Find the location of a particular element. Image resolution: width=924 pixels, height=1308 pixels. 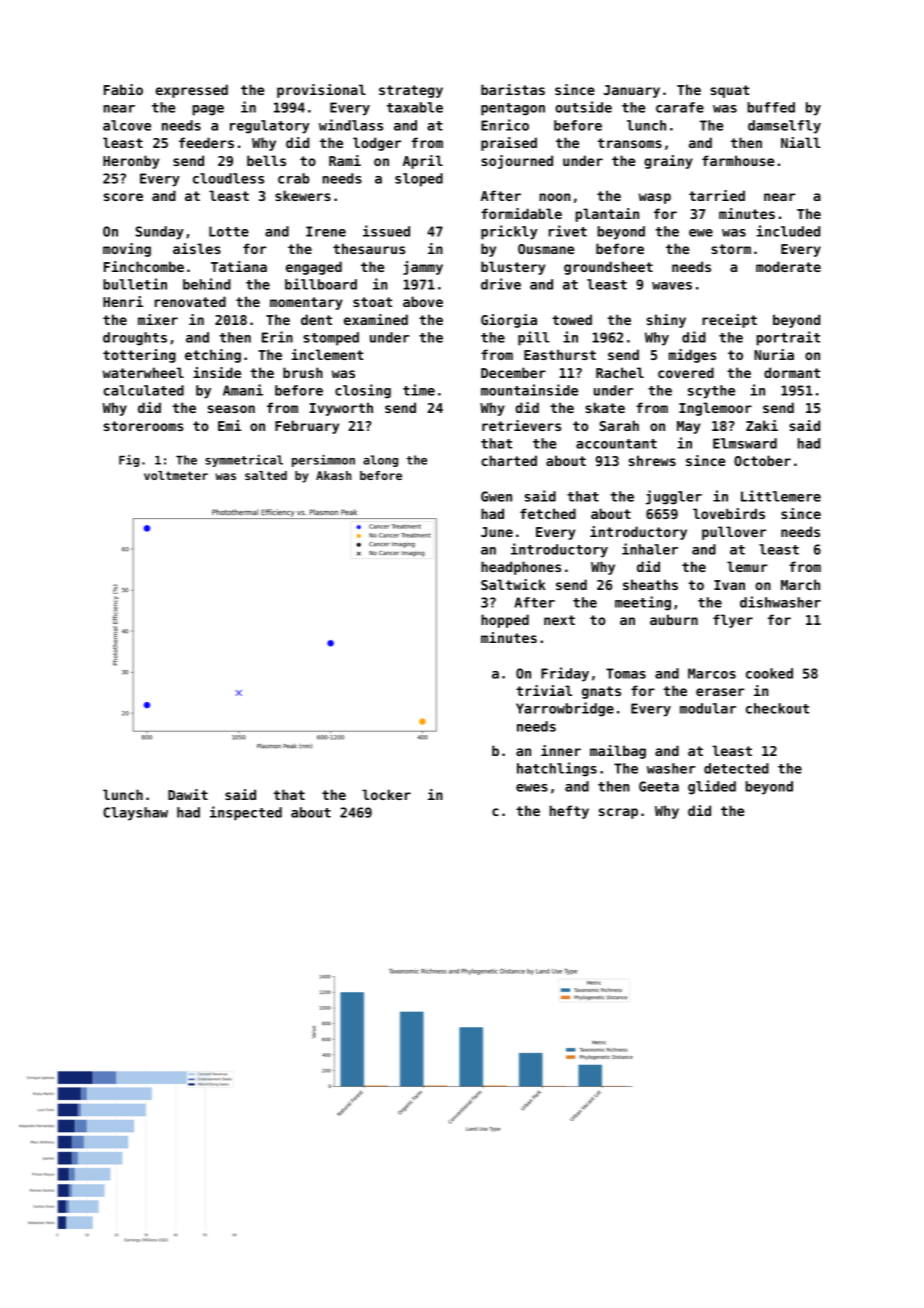

salted is located at coordinates (266, 475).
